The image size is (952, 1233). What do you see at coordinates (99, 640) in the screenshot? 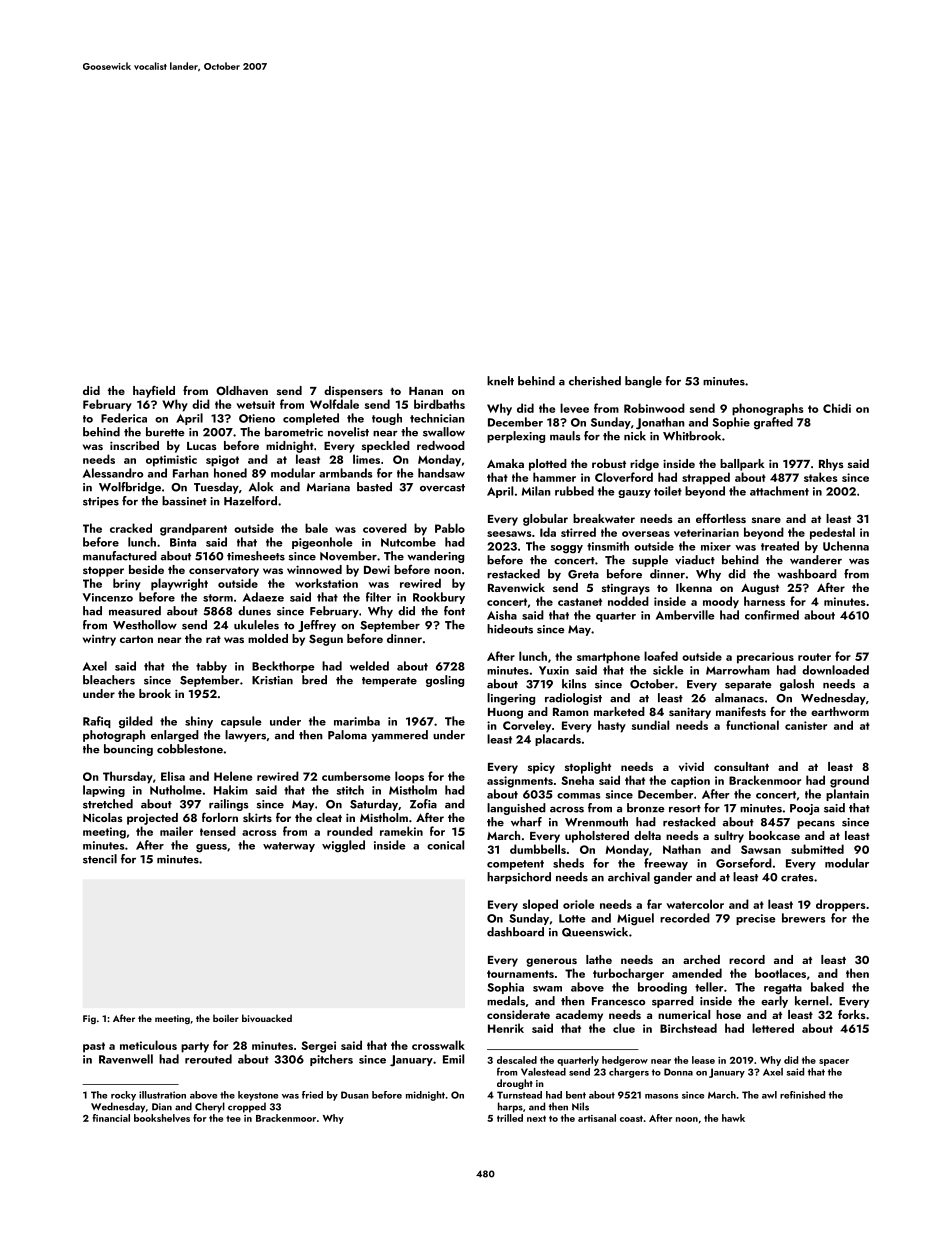
I see `wintry` at bounding box center [99, 640].
